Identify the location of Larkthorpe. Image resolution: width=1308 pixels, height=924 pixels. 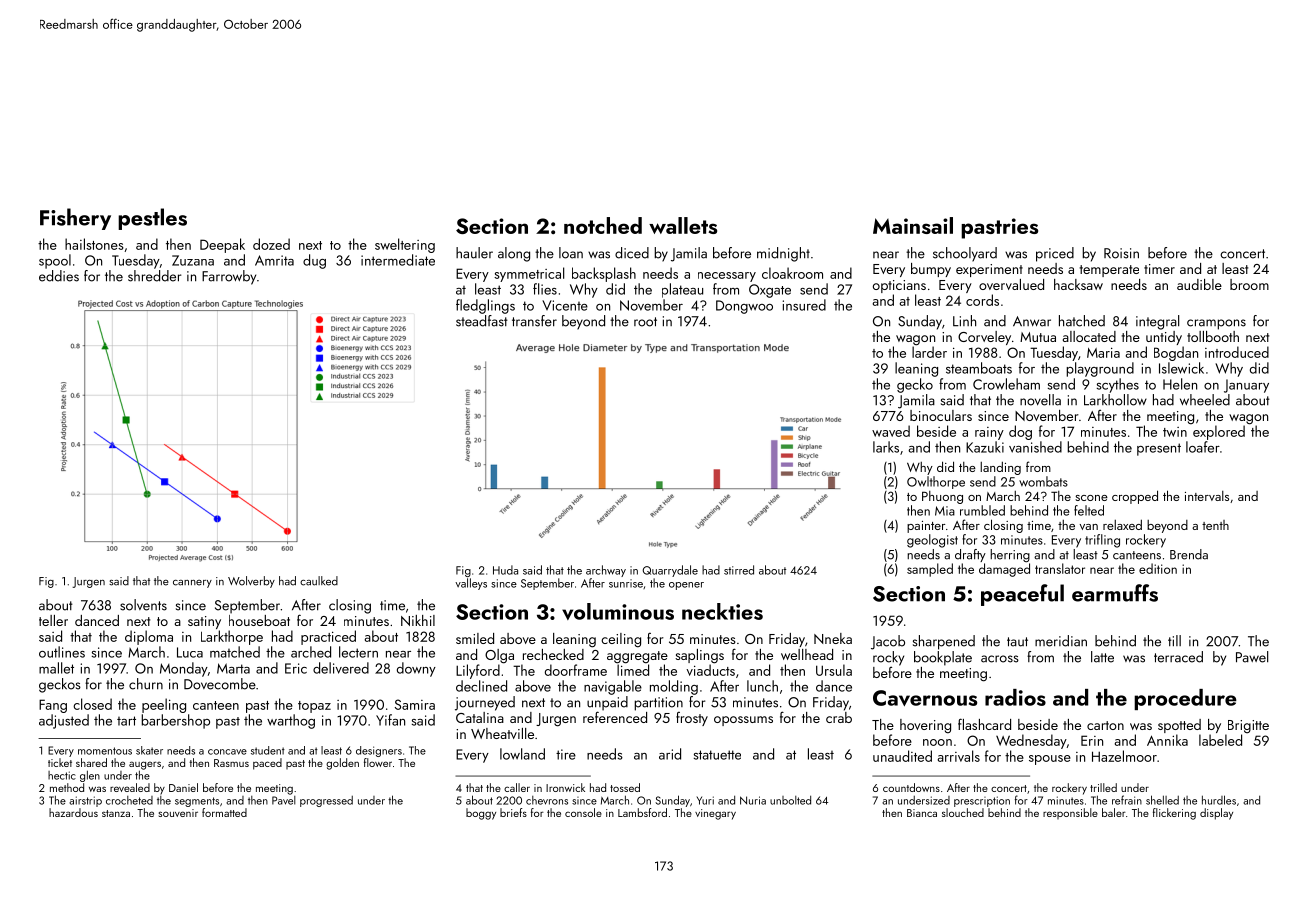
(232, 637).
